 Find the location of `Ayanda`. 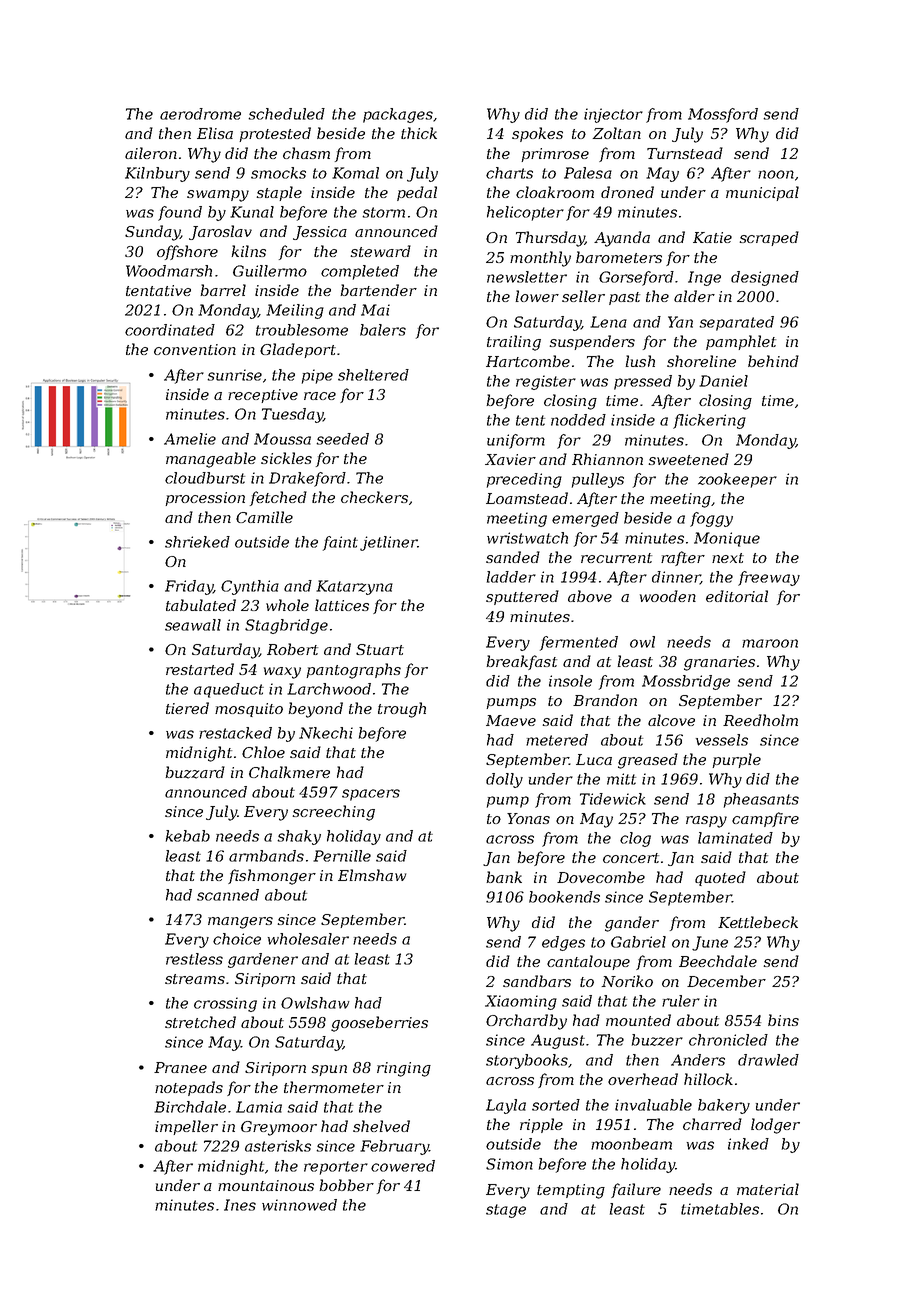

Ayanda is located at coordinates (622, 239).
